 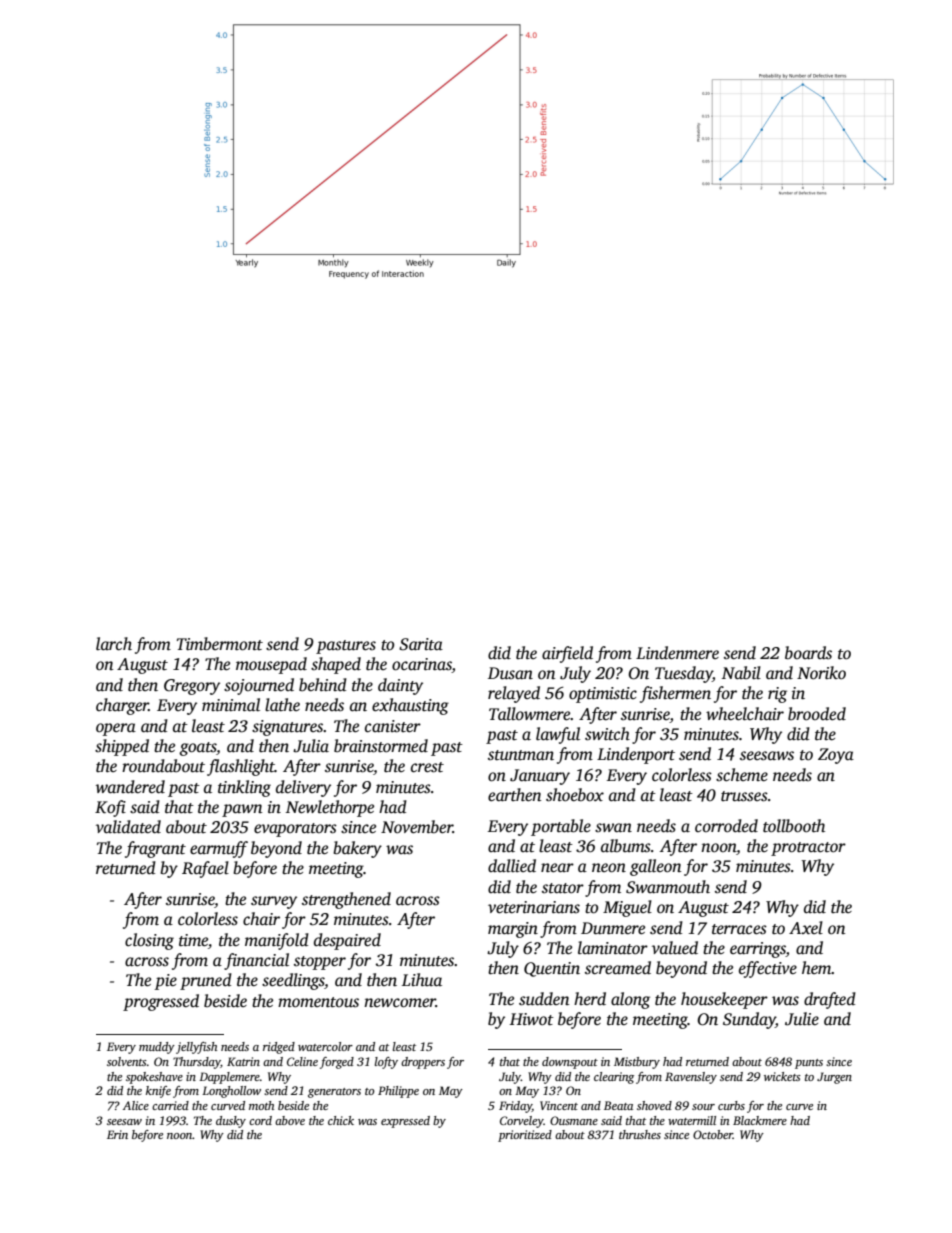 What do you see at coordinates (836, 756) in the page?
I see `Zoya` at bounding box center [836, 756].
